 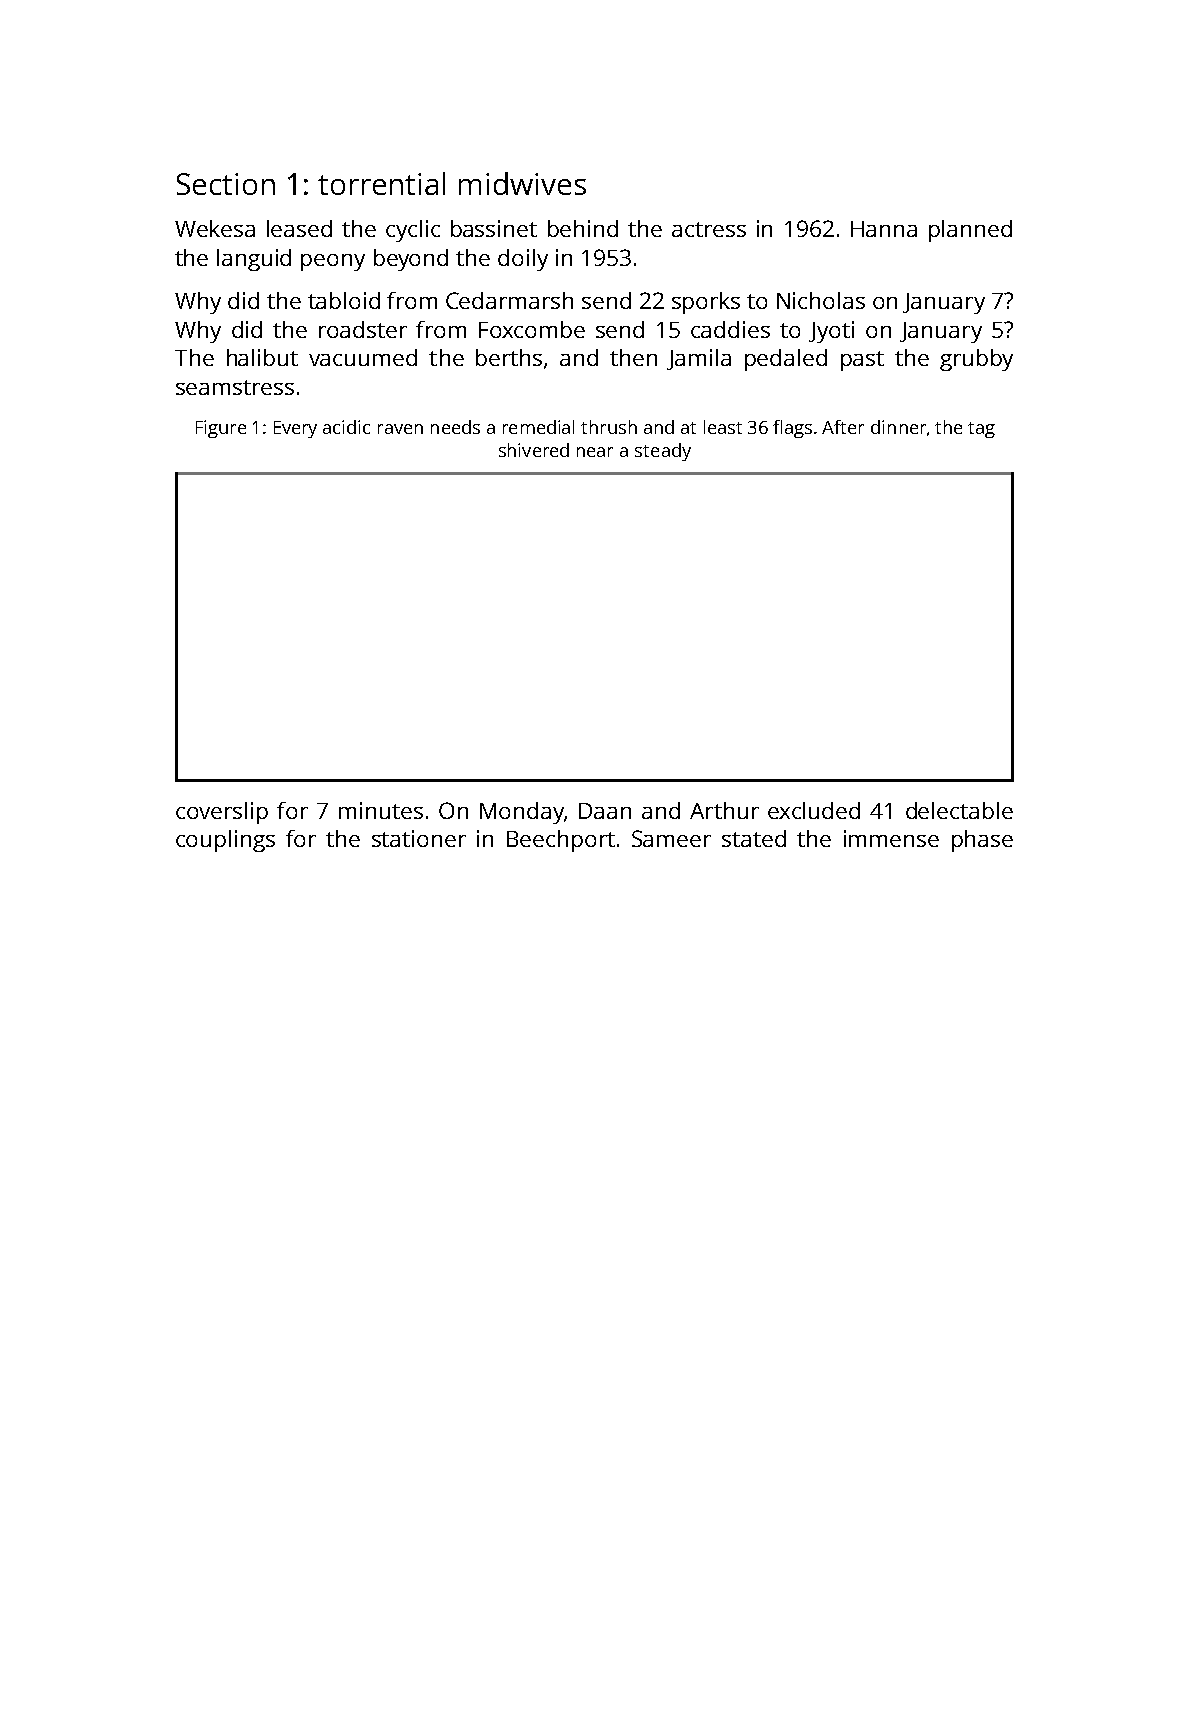 I want to click on Every, so click(x=295, y=429).
